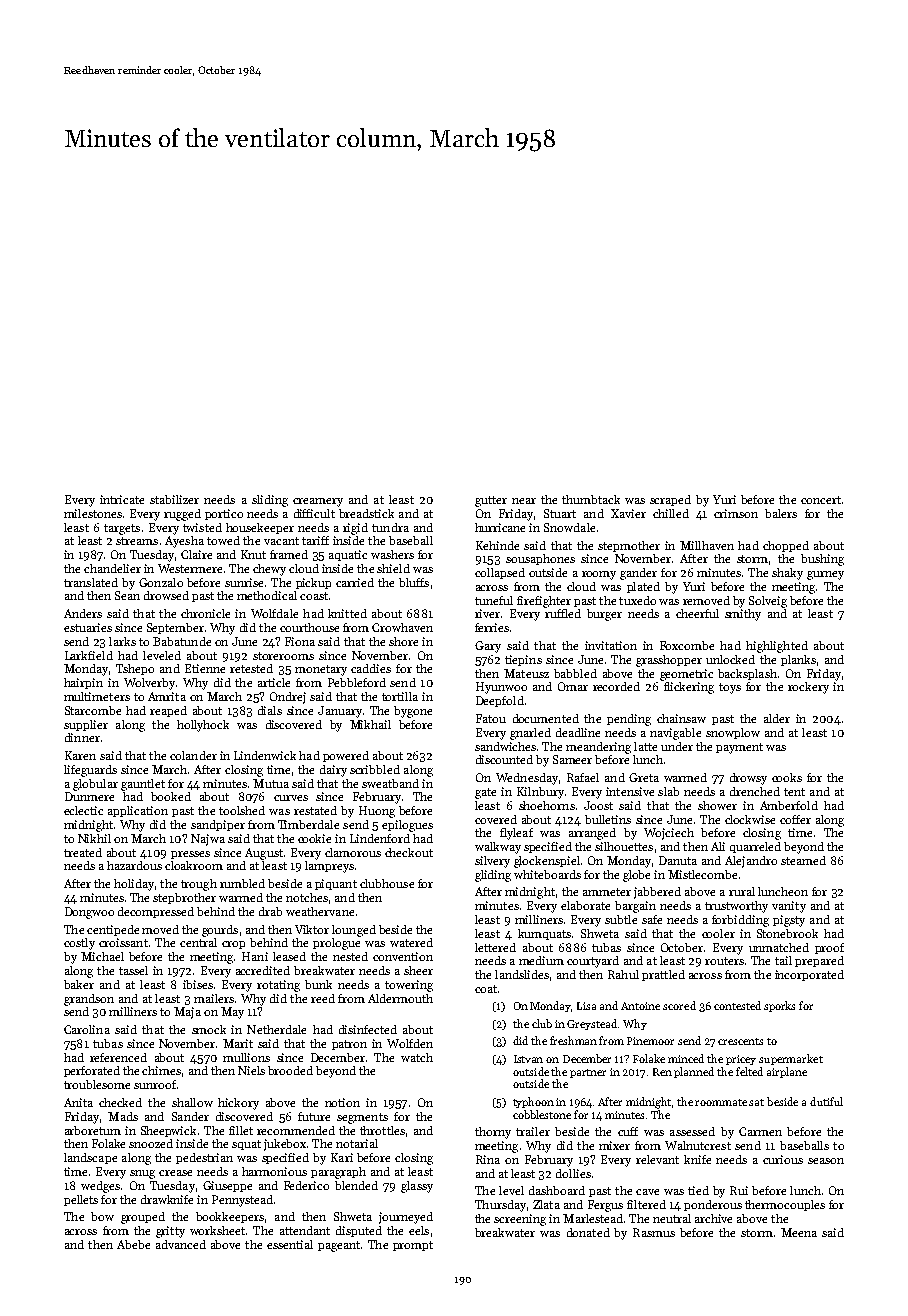 This document has width=908, height=1316. I want to click on Maja, so click(187, 1013).
